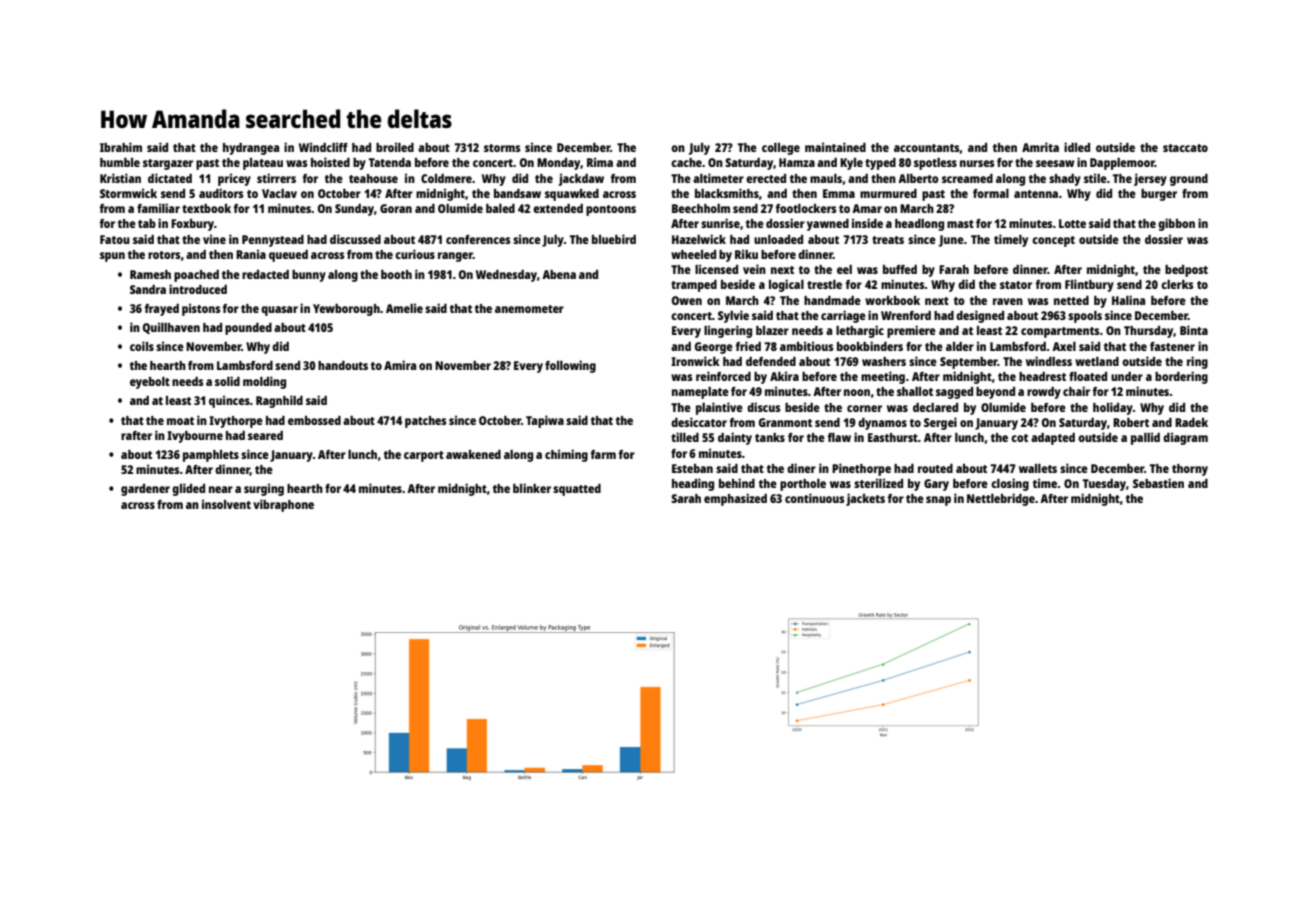 The image size is (1308, 924). I want to click on Sarah, so click(686, 498).
